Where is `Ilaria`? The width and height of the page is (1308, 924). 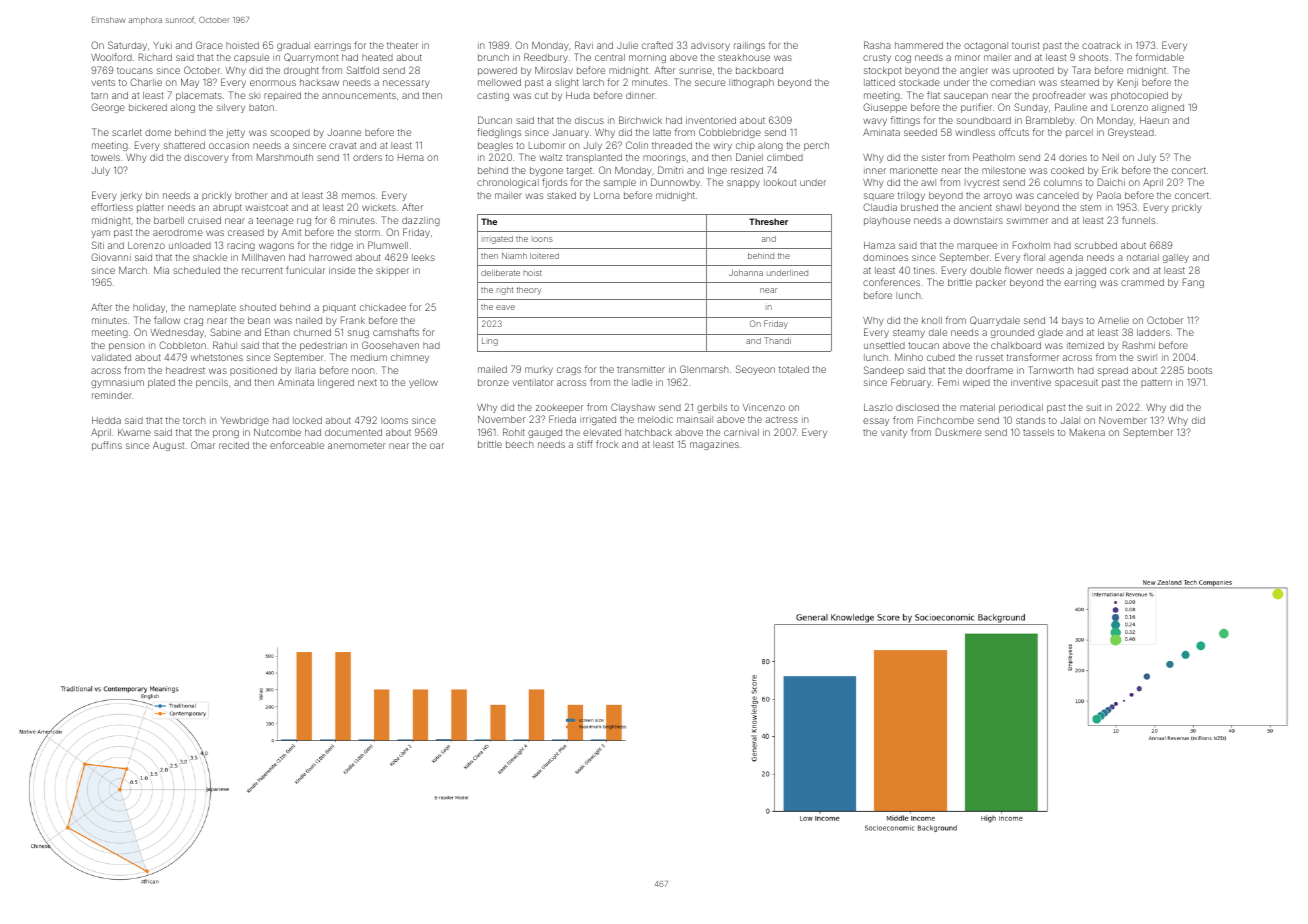
Ilaria is located at coordinates (306, 370).
